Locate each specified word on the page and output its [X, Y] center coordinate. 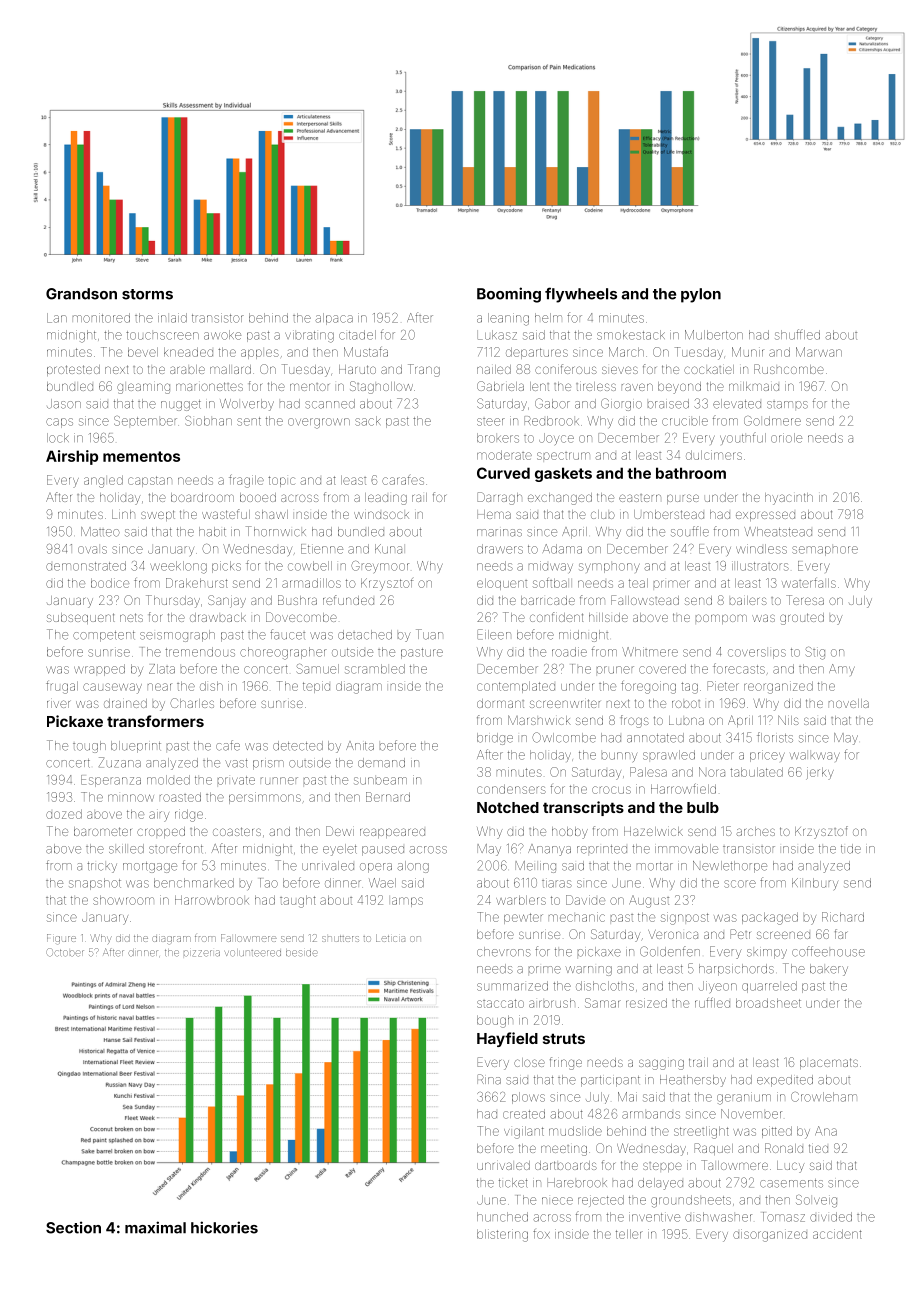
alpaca [334, 319]
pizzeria [202, 953]
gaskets [563, 474]
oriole [786, 438]
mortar [655, 866]
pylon [701, 295]
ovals [92, 550]
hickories [224, 1227]
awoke [222, 335]
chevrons [504, 952]
